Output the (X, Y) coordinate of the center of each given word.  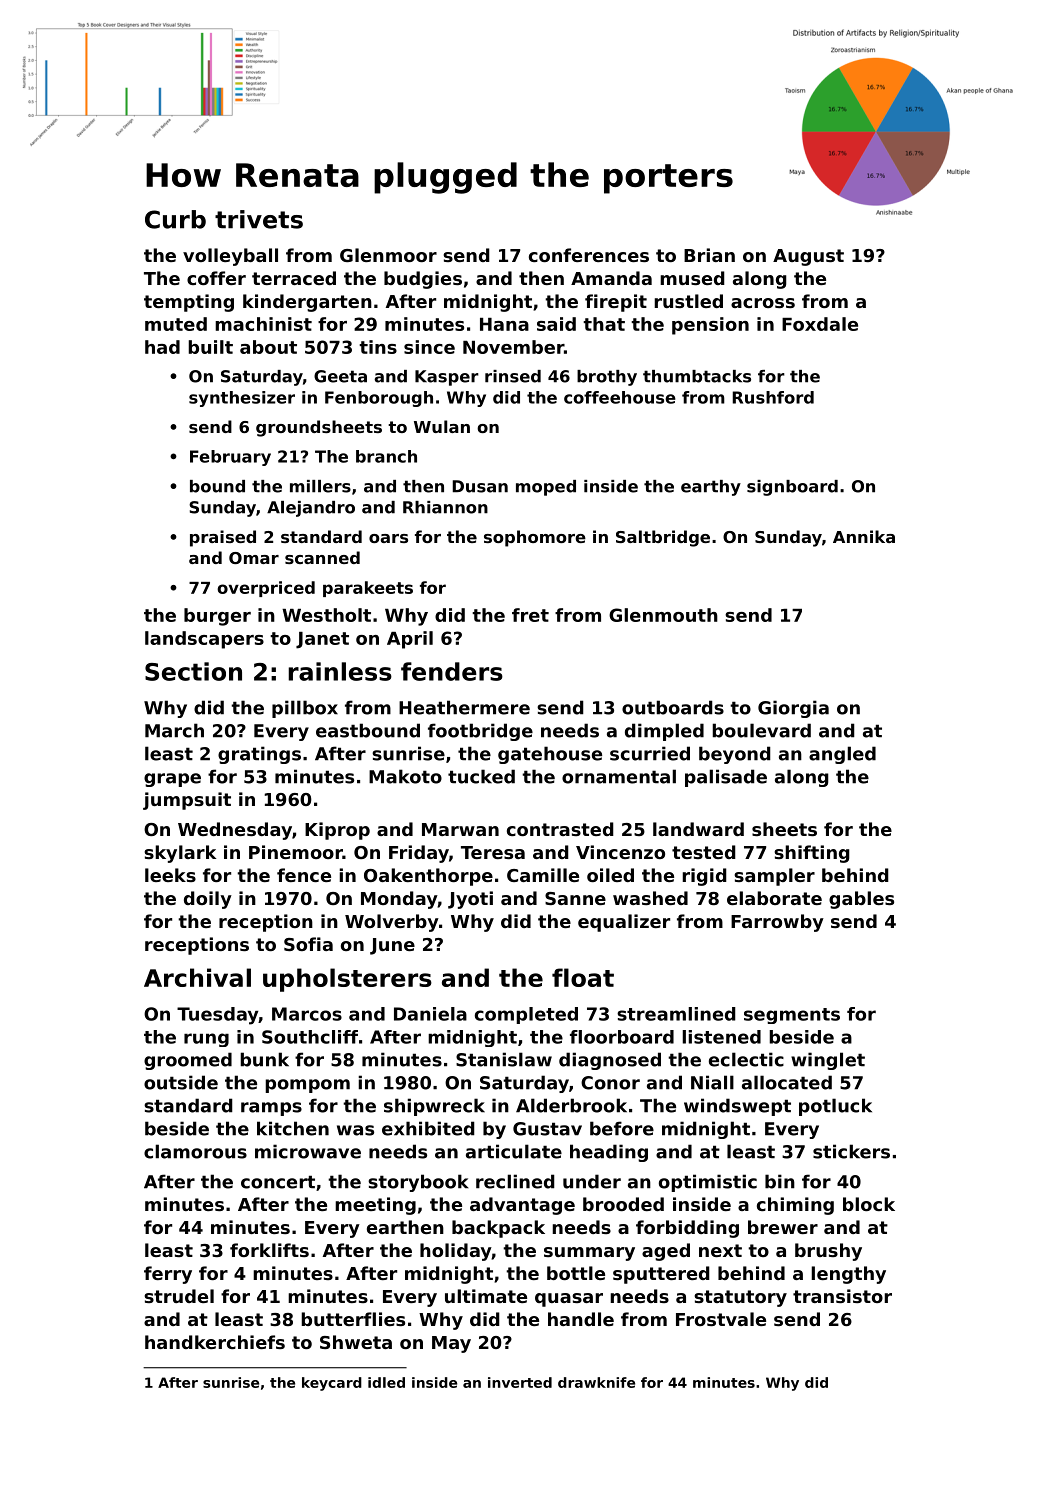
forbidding (687, 1229)
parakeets (368, 589)
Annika (864, 536)
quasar (569, 1300)
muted (176, 324)
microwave (308, 1151)
